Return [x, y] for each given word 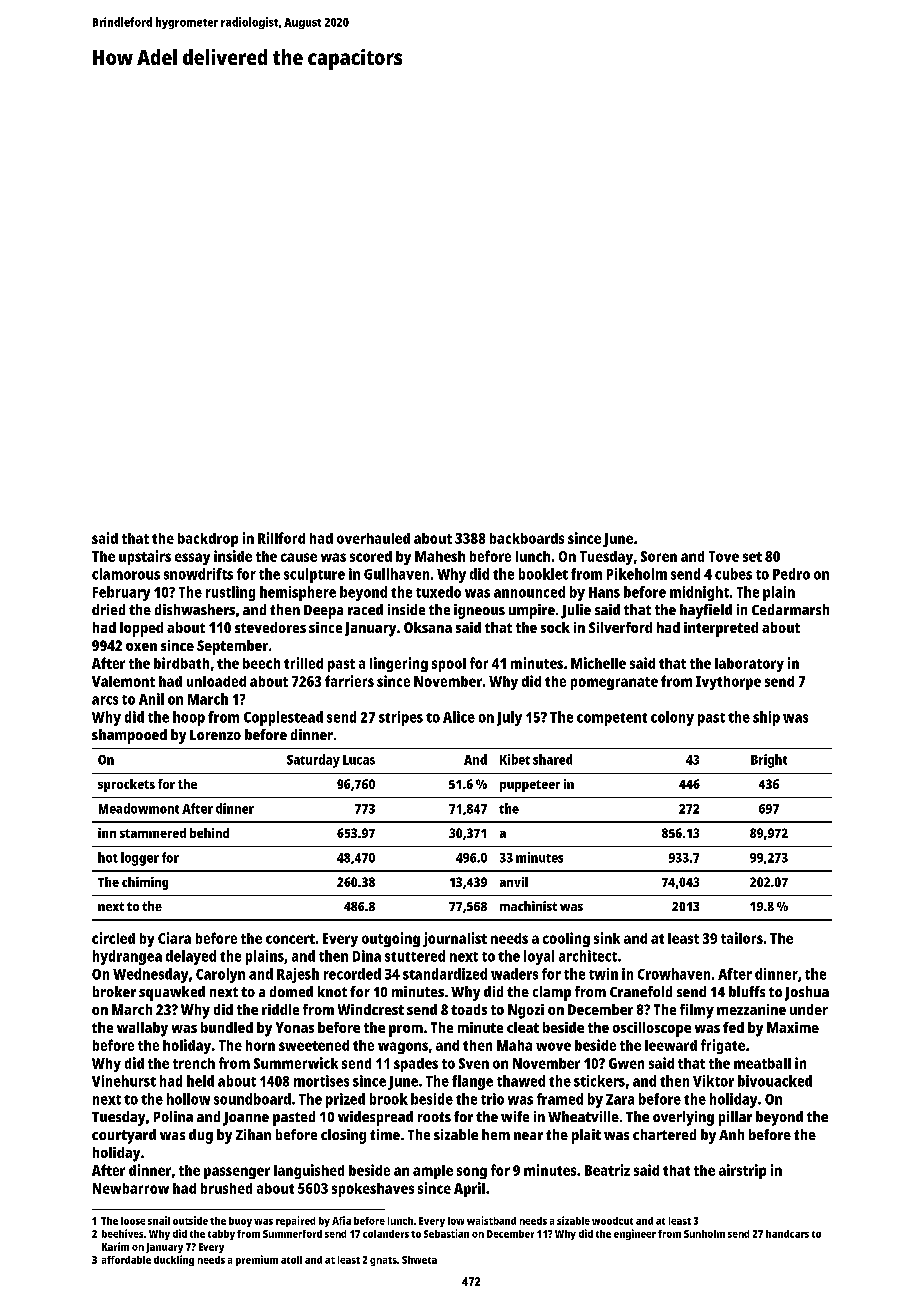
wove [553, 1046]
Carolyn [220, 975]
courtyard [124, 1136]
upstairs [145, 557]
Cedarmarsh [790, 609]
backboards [527, 538]
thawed [521, 1081]
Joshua [807, 993]
